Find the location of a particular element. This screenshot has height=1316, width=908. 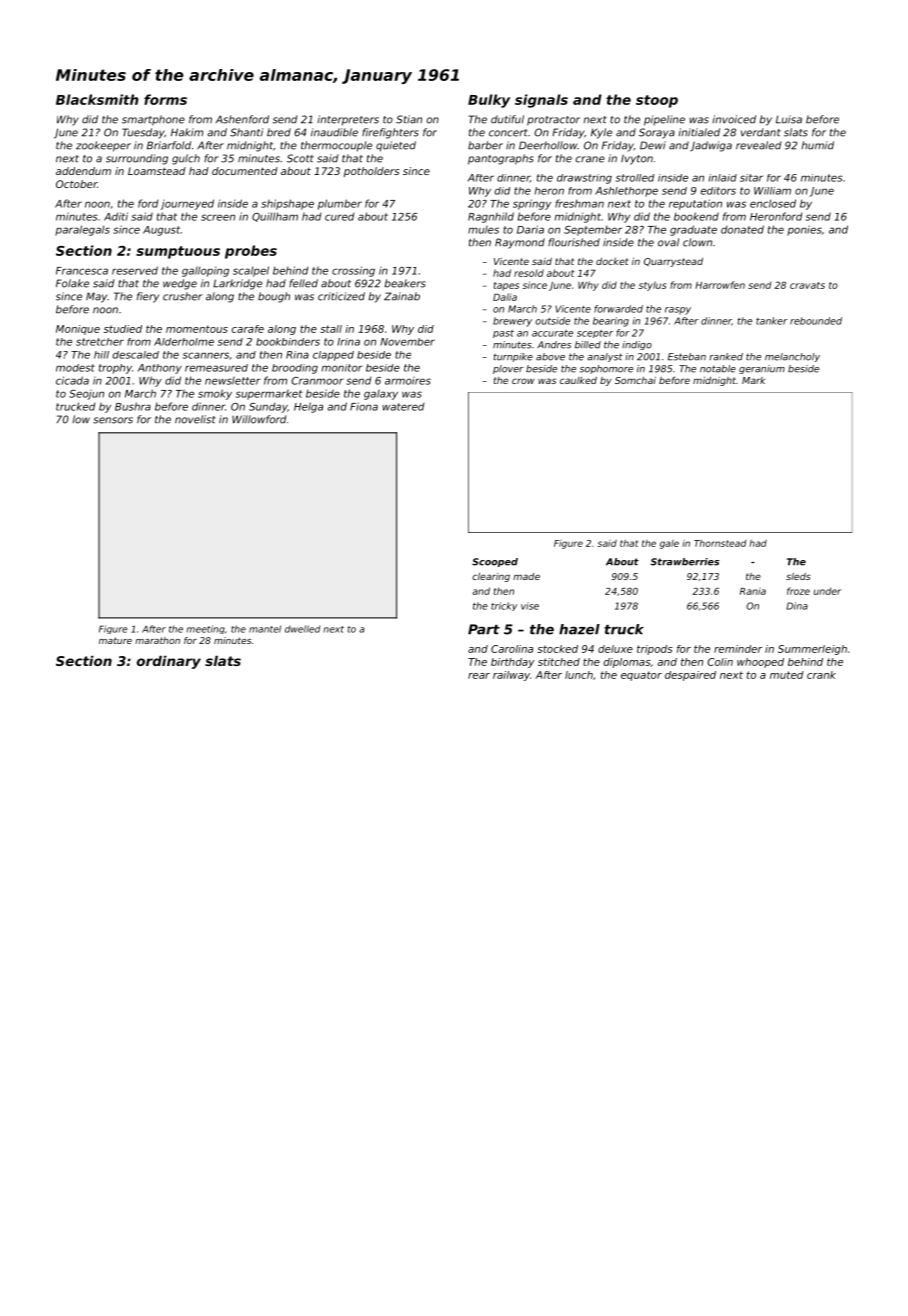

tripods is located at coordinates (655, 650).
